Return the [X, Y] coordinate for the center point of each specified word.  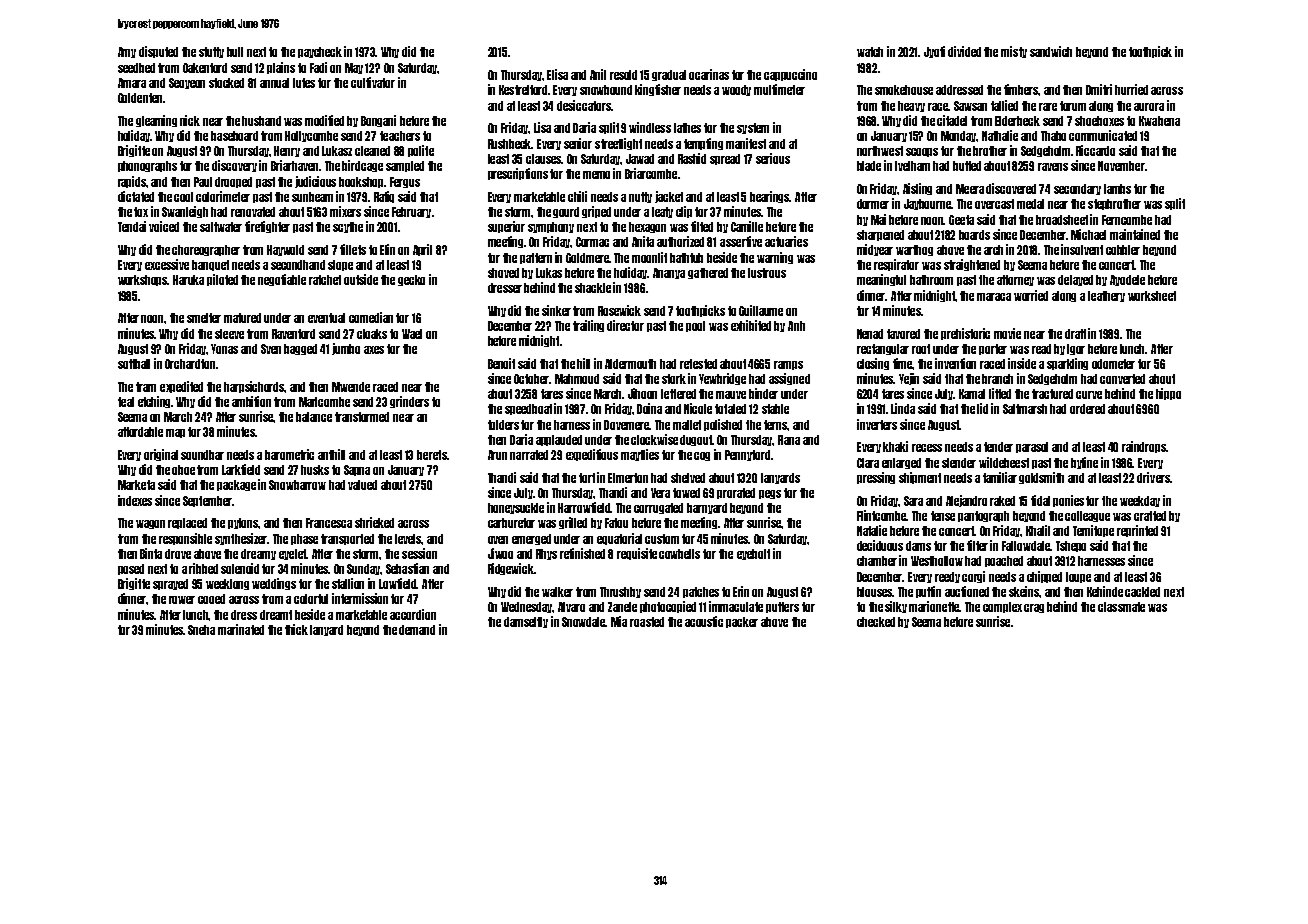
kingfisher [658, 90]
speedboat [528, 409]
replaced [187, 523]
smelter [204, 318]
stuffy [211, 52]
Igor [1076, 349]
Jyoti [934, 52]
